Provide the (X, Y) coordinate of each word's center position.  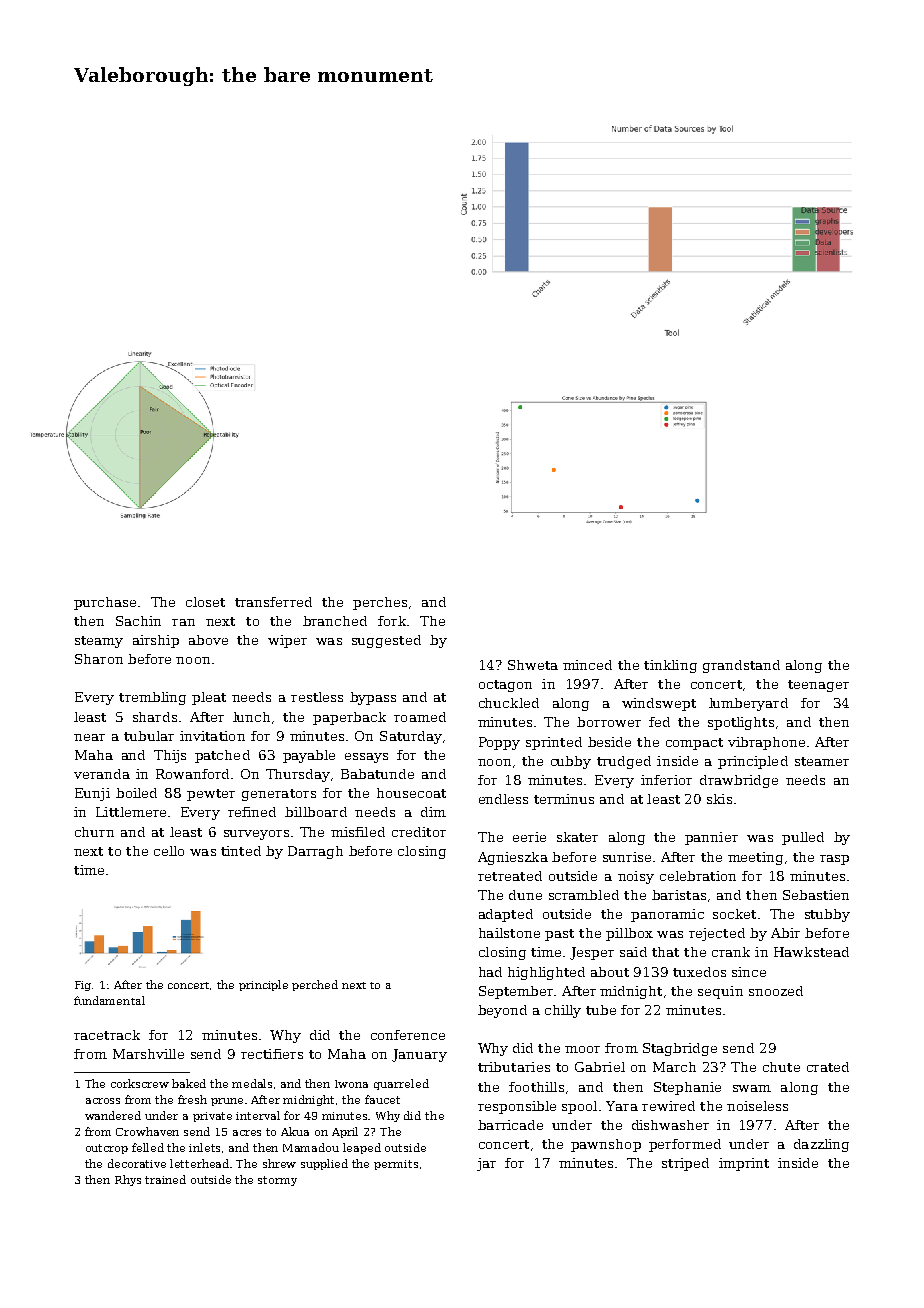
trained (165, 1179)
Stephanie (687, 1088)
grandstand (741, 666)
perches (380, 603)
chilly (563, 1011)
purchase (105, 603)
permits (396, 1165)
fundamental (109, 1000)
